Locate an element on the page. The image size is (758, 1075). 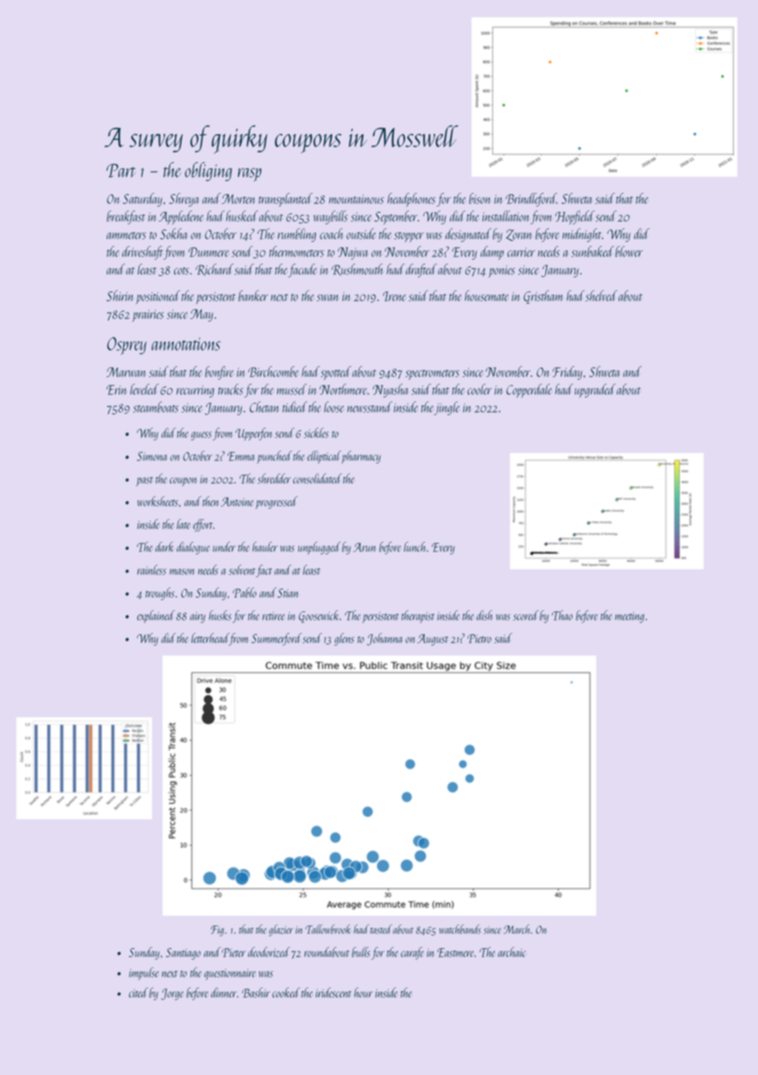
Appledene is located at coordinates (181, 217).
